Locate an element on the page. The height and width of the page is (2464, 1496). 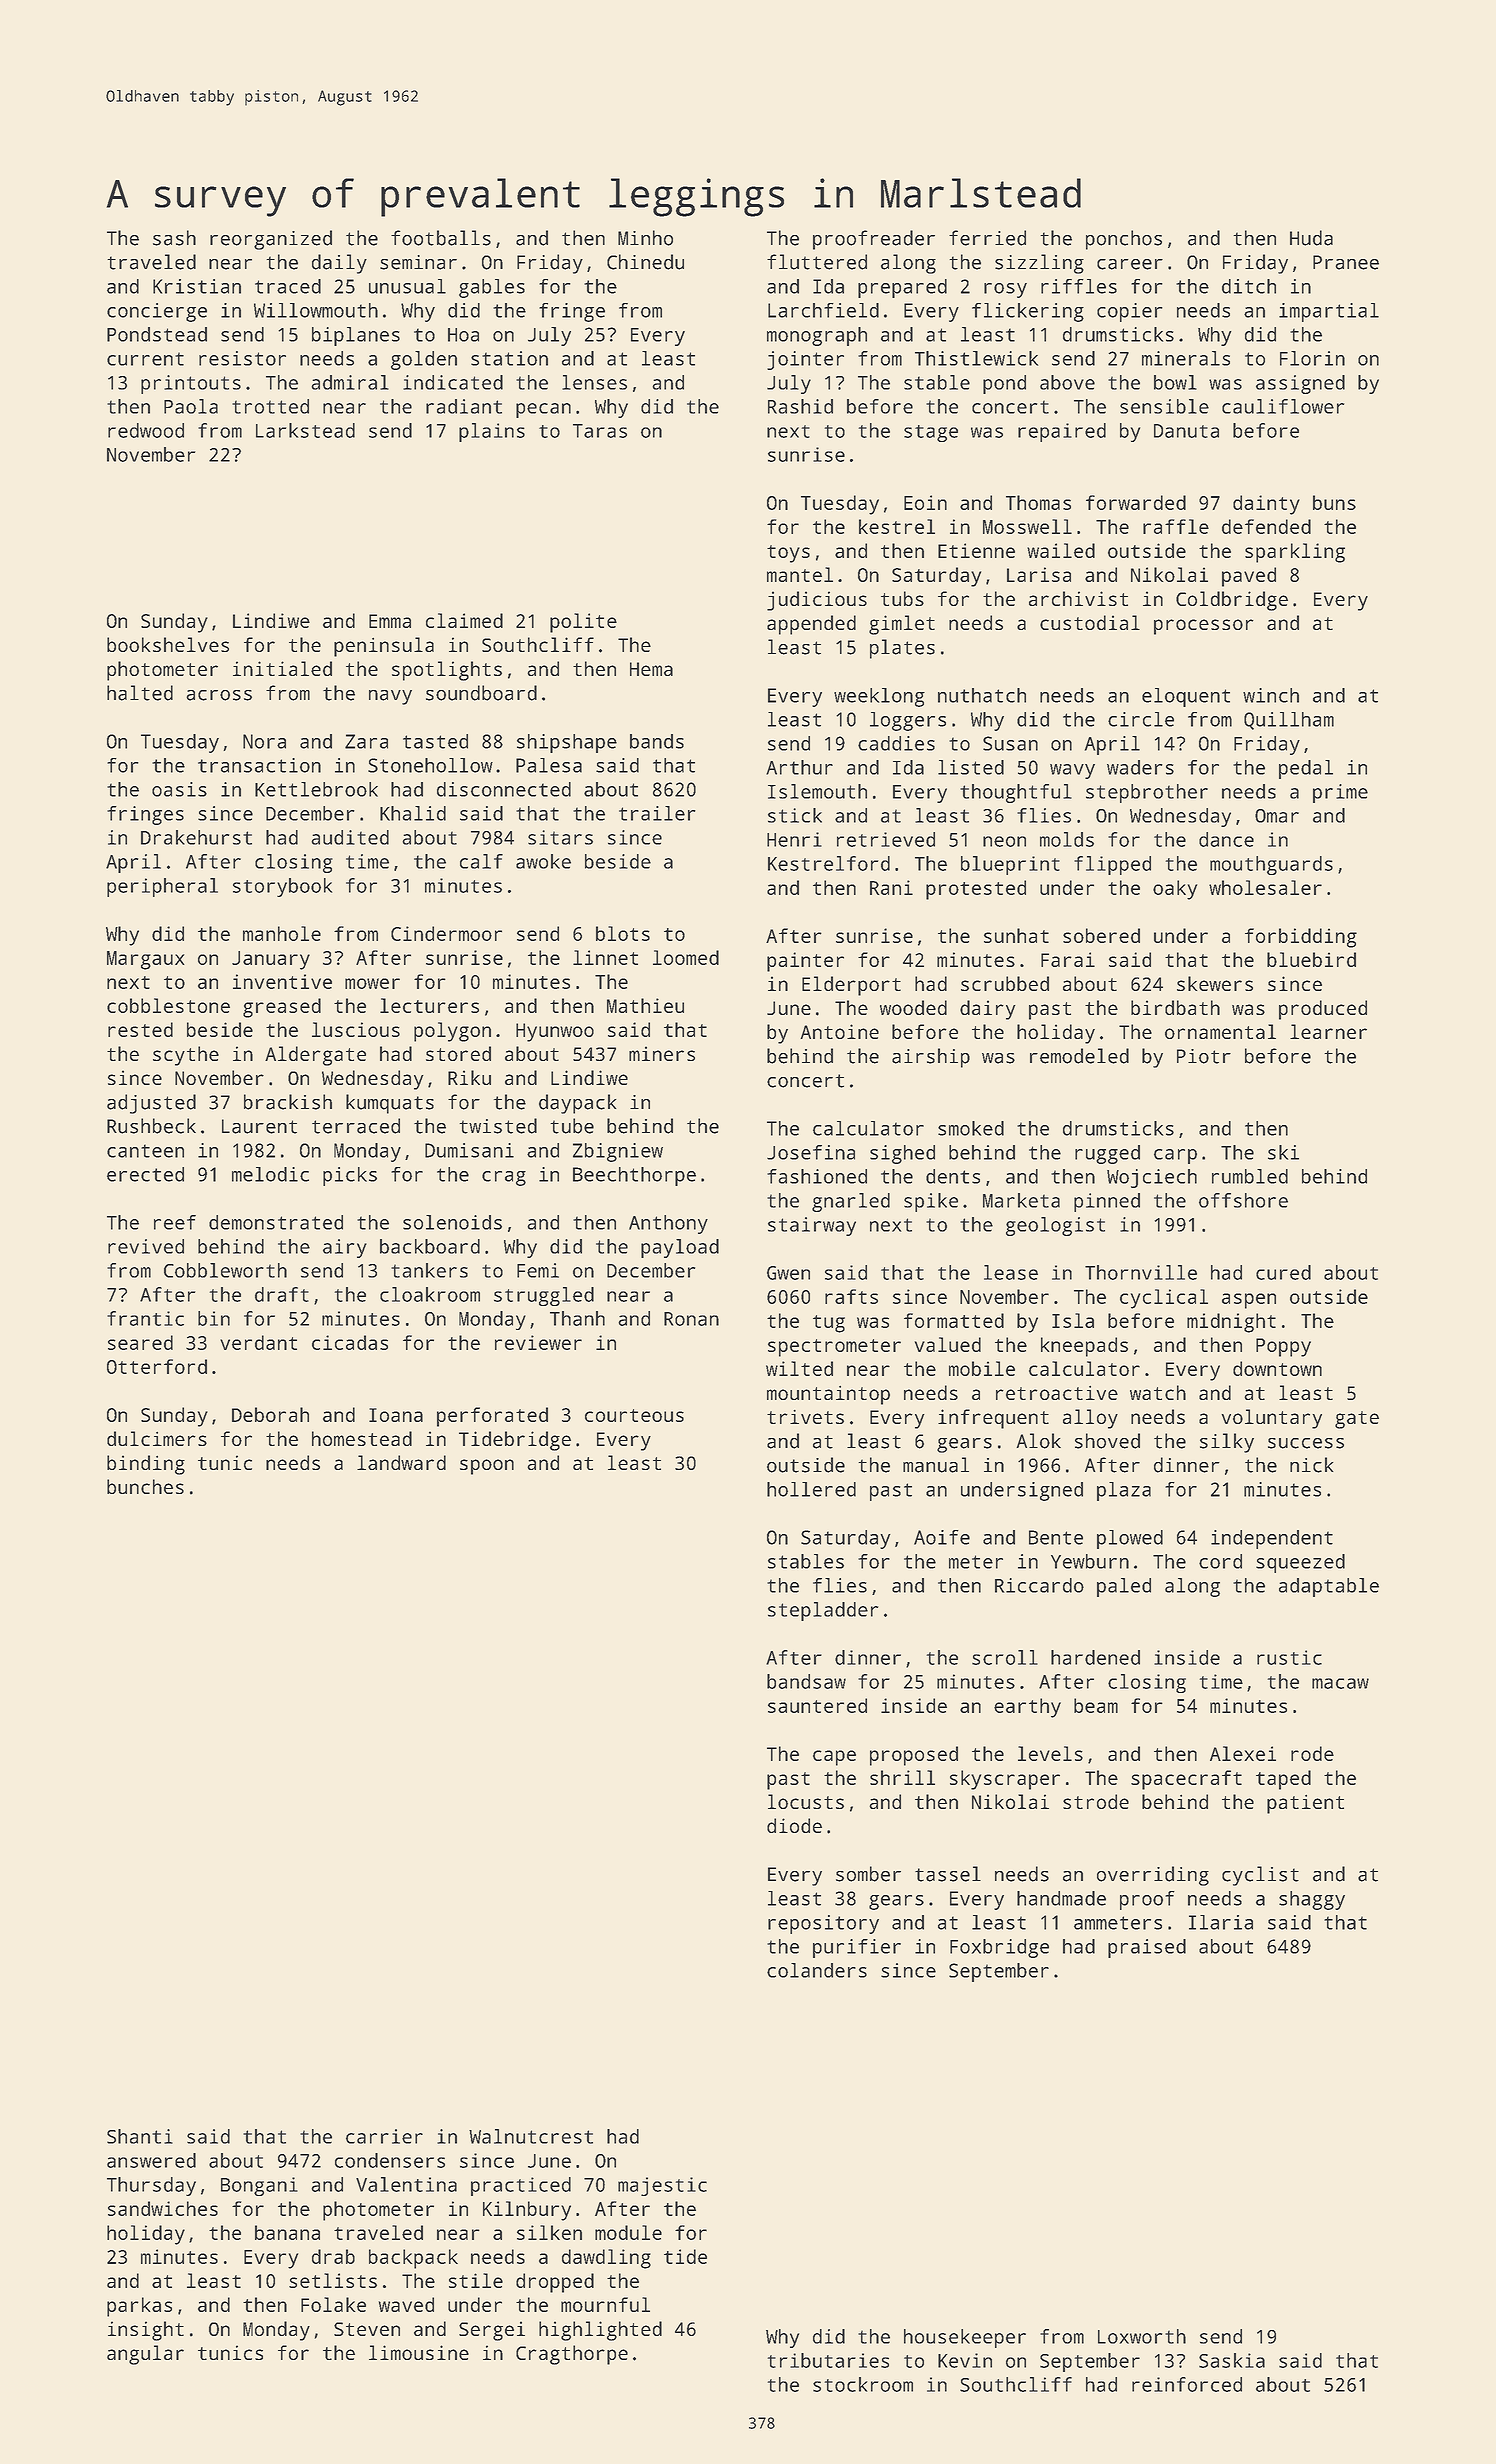
Otterford is located at coordinates (157, 1366).
